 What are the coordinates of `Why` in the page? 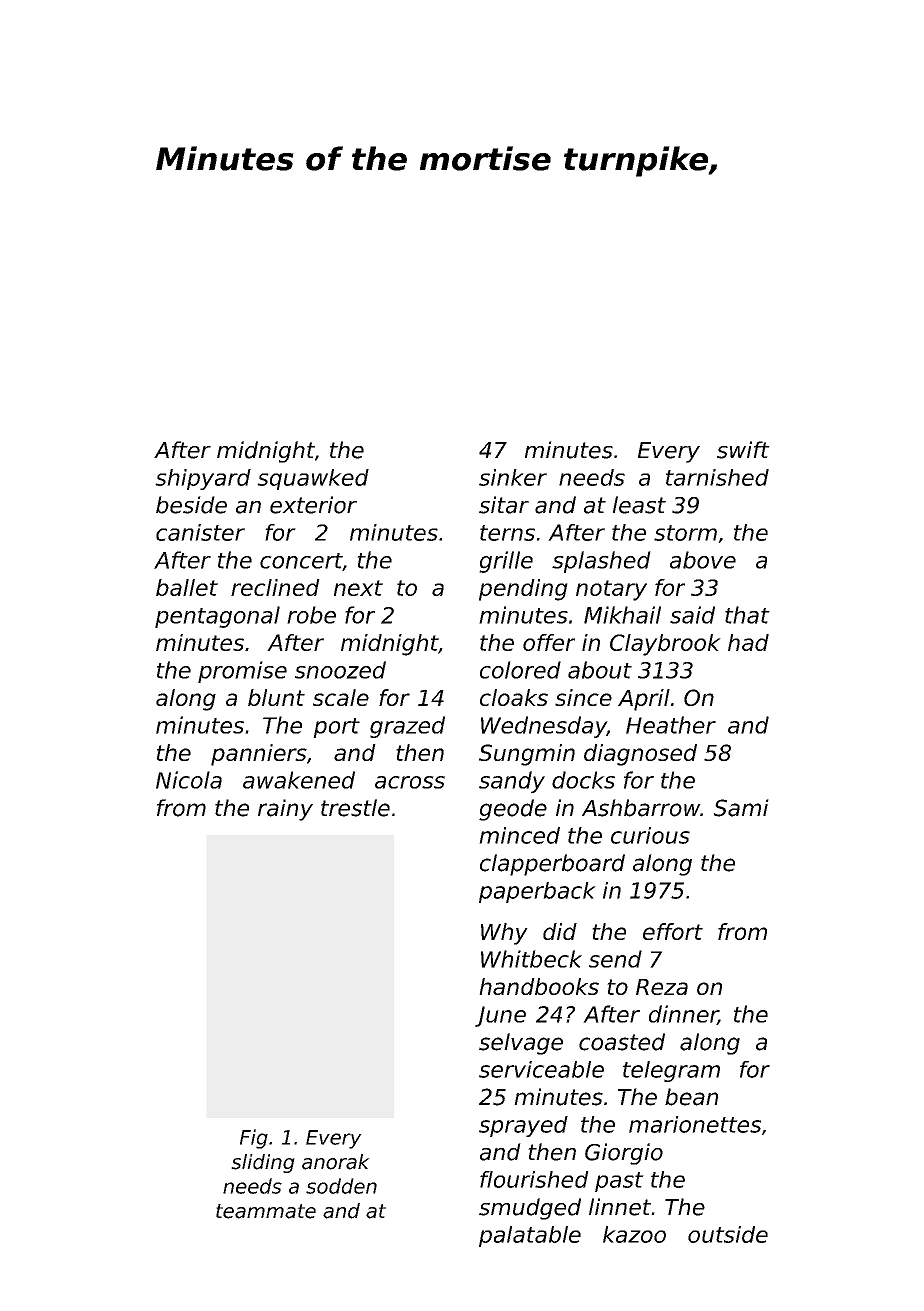 It's located at (504, 934).
